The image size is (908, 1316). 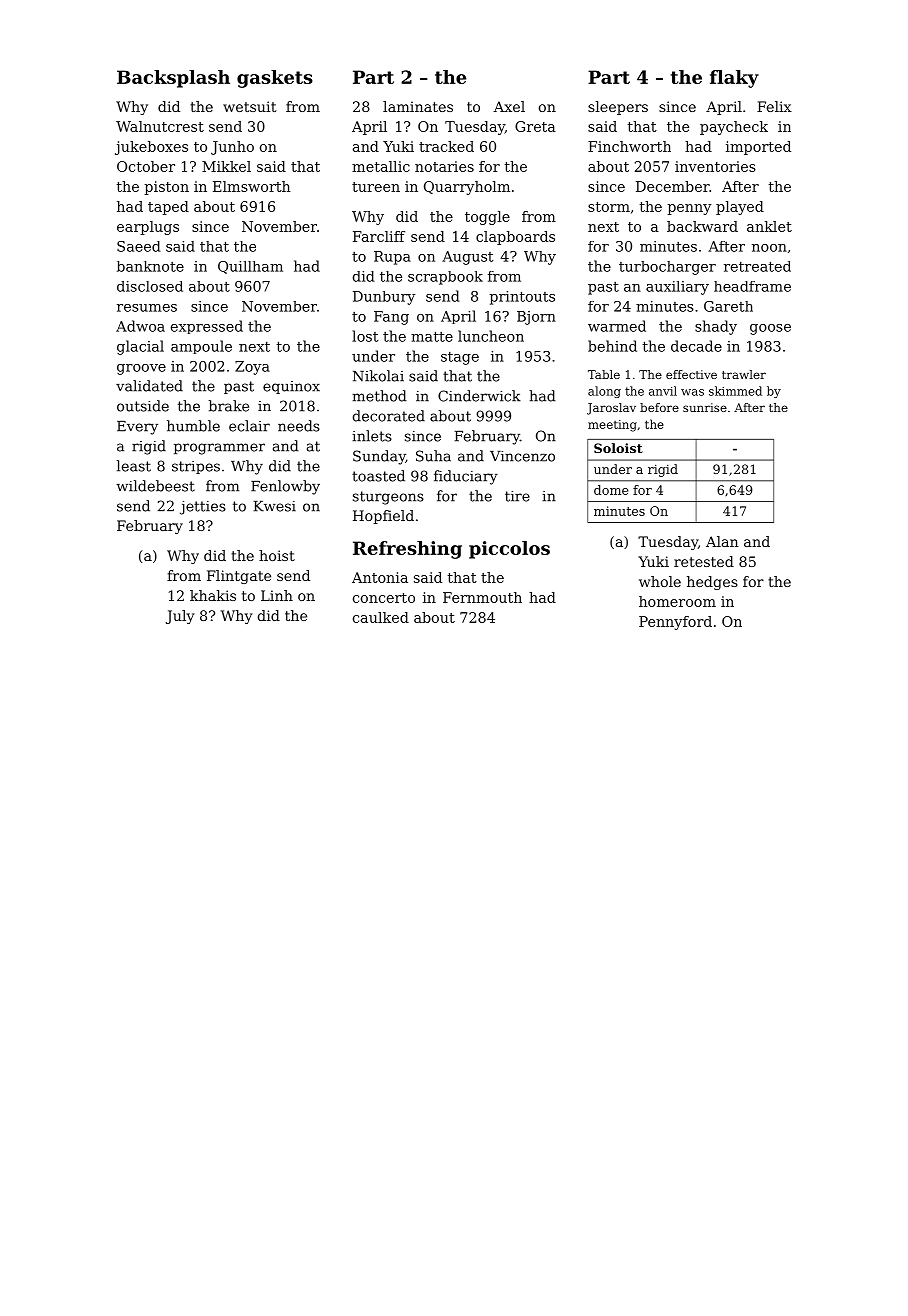 What do you see at coordinates (757, 266) in the screenshot?
I see `retreated` at bounding box center [757, 266].
